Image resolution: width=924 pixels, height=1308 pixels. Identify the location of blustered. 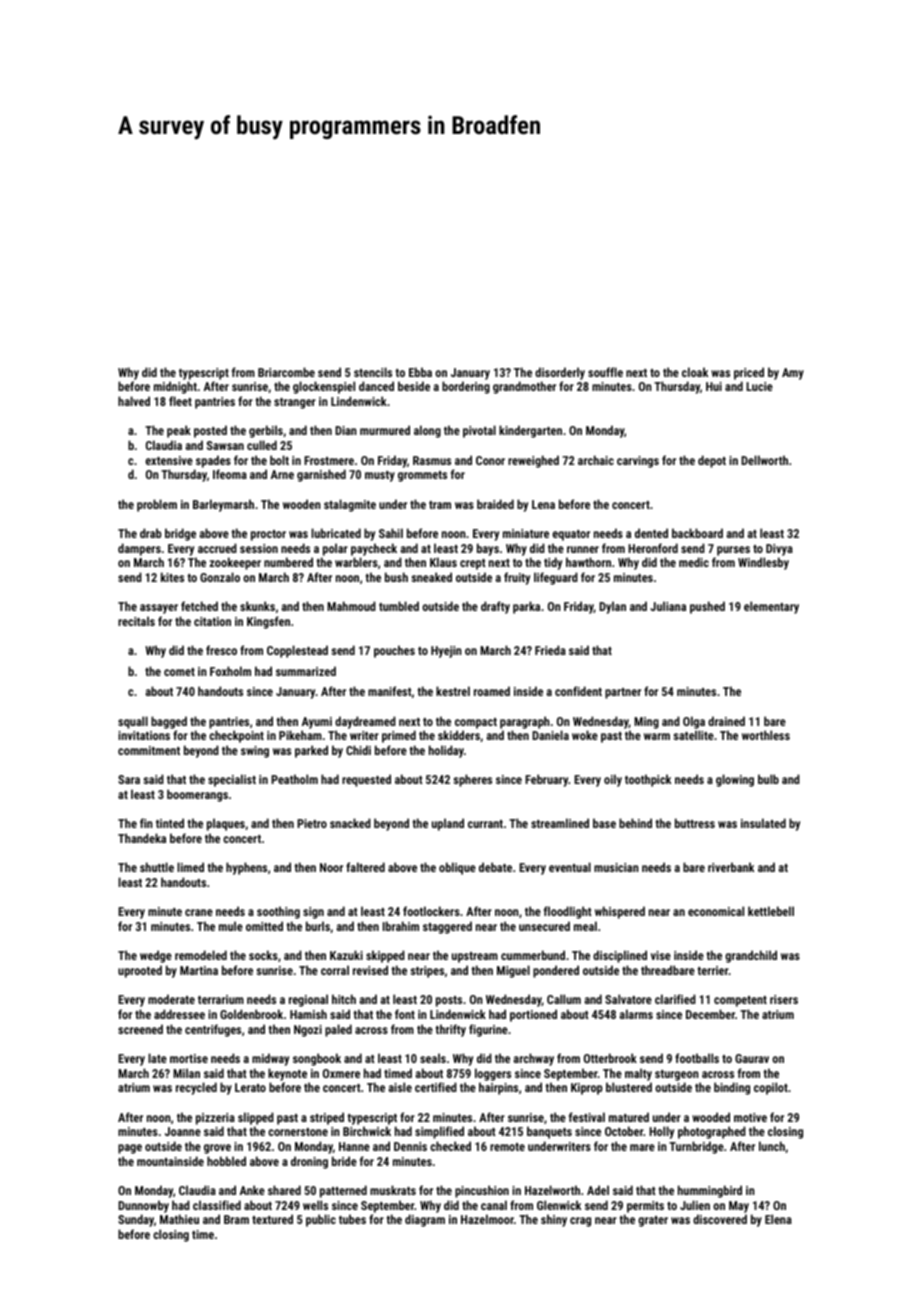
(629, 1087).
